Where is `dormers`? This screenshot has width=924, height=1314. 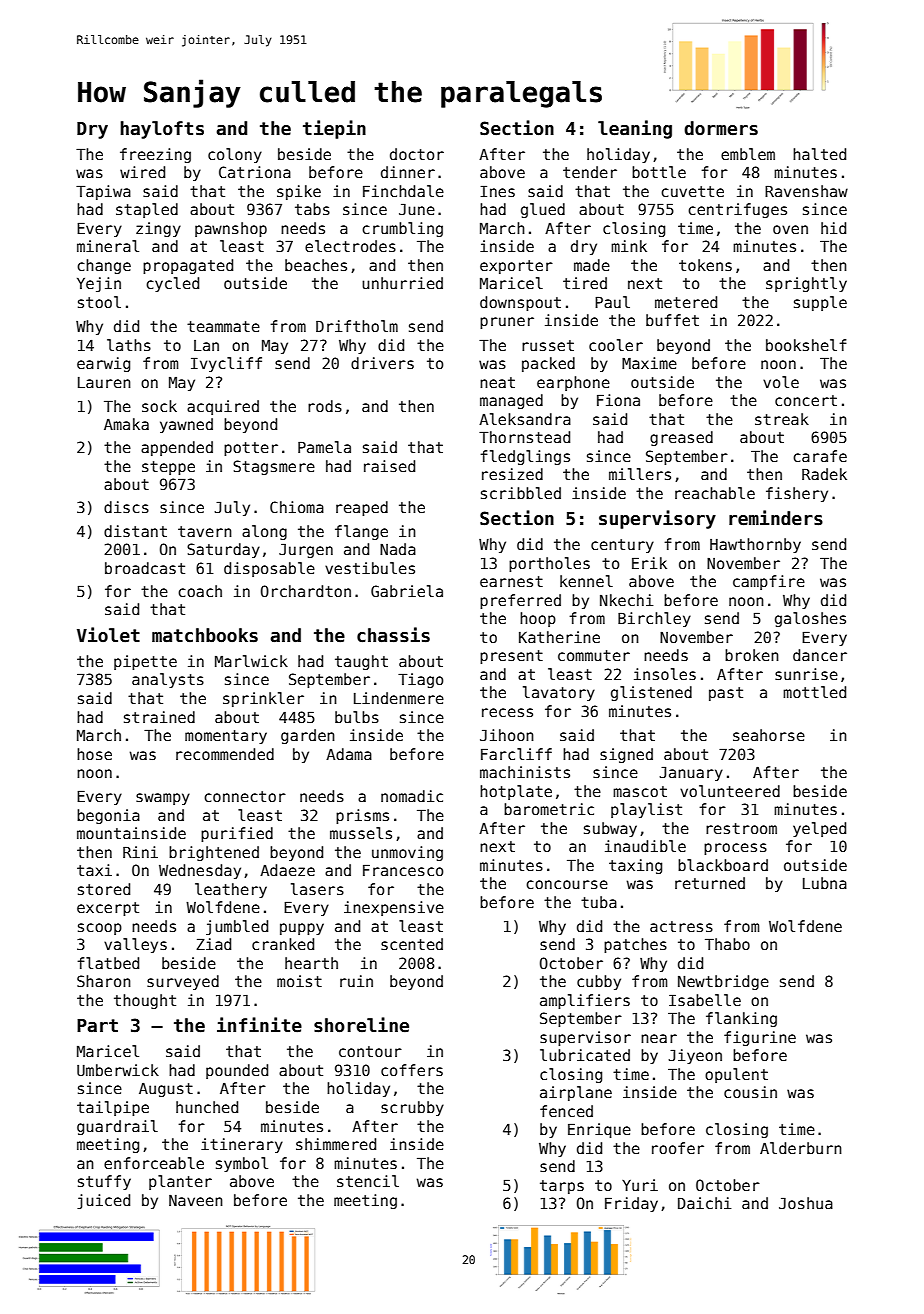
dormers is located at coordinates (721, 128).
